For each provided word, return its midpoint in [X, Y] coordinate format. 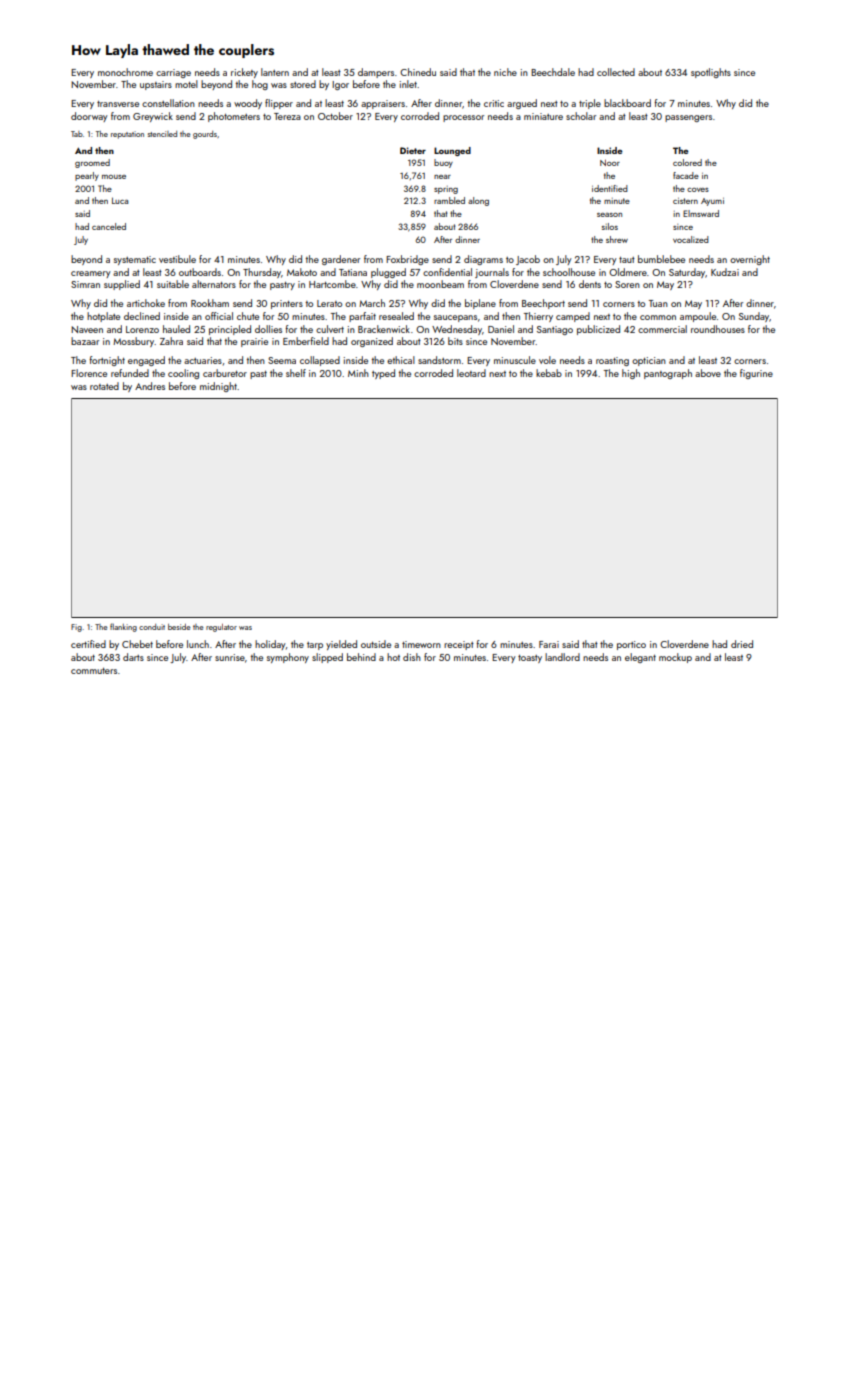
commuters [94, 671]
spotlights [711, 73]
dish [412, 657]
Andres [150, 386]
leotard [471, 373]
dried [742, 644]
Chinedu [418, 72]
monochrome [125, 72]
